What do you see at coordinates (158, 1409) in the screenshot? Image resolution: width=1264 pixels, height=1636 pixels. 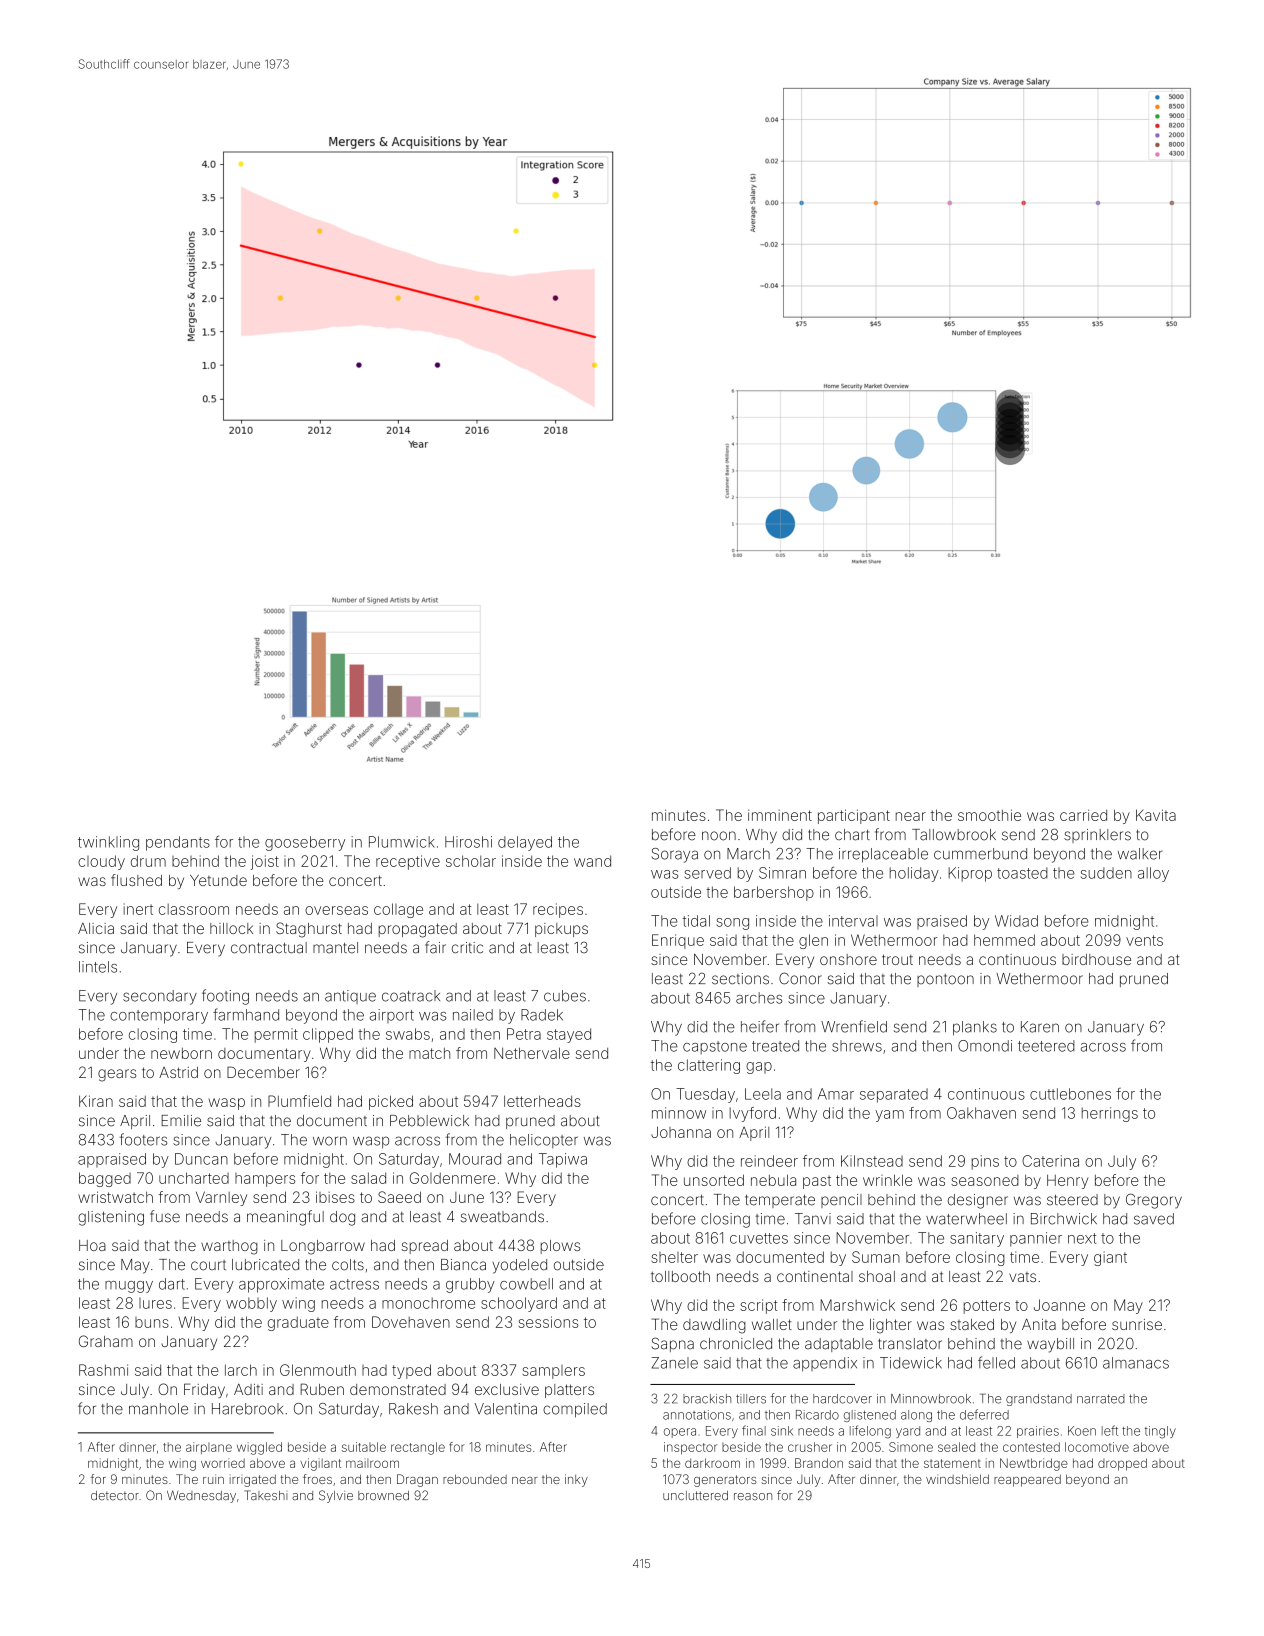 I see `manhole` at bounding box center [158, 1409].
